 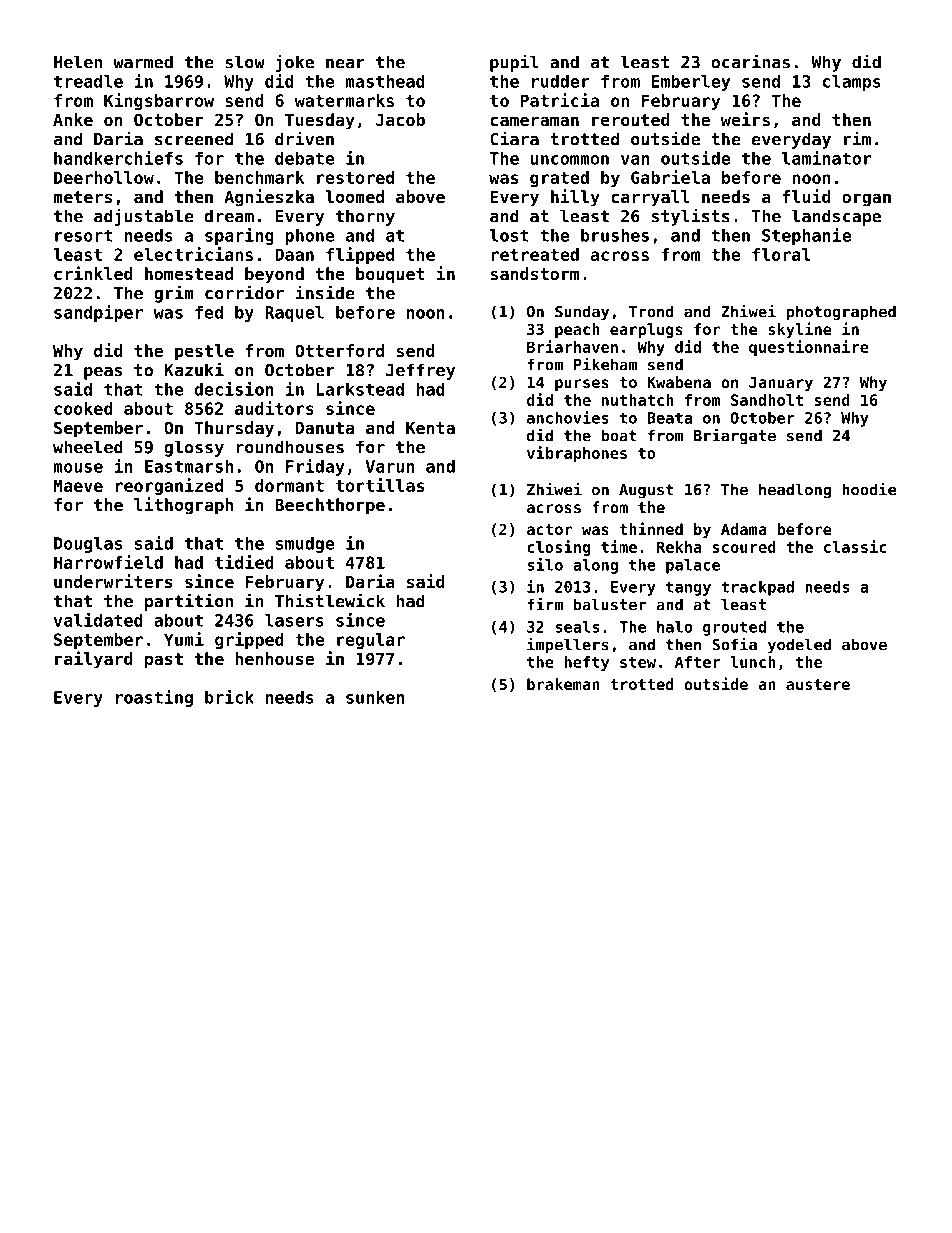 I want to click on Raquel, so click(x=294, y=314).
